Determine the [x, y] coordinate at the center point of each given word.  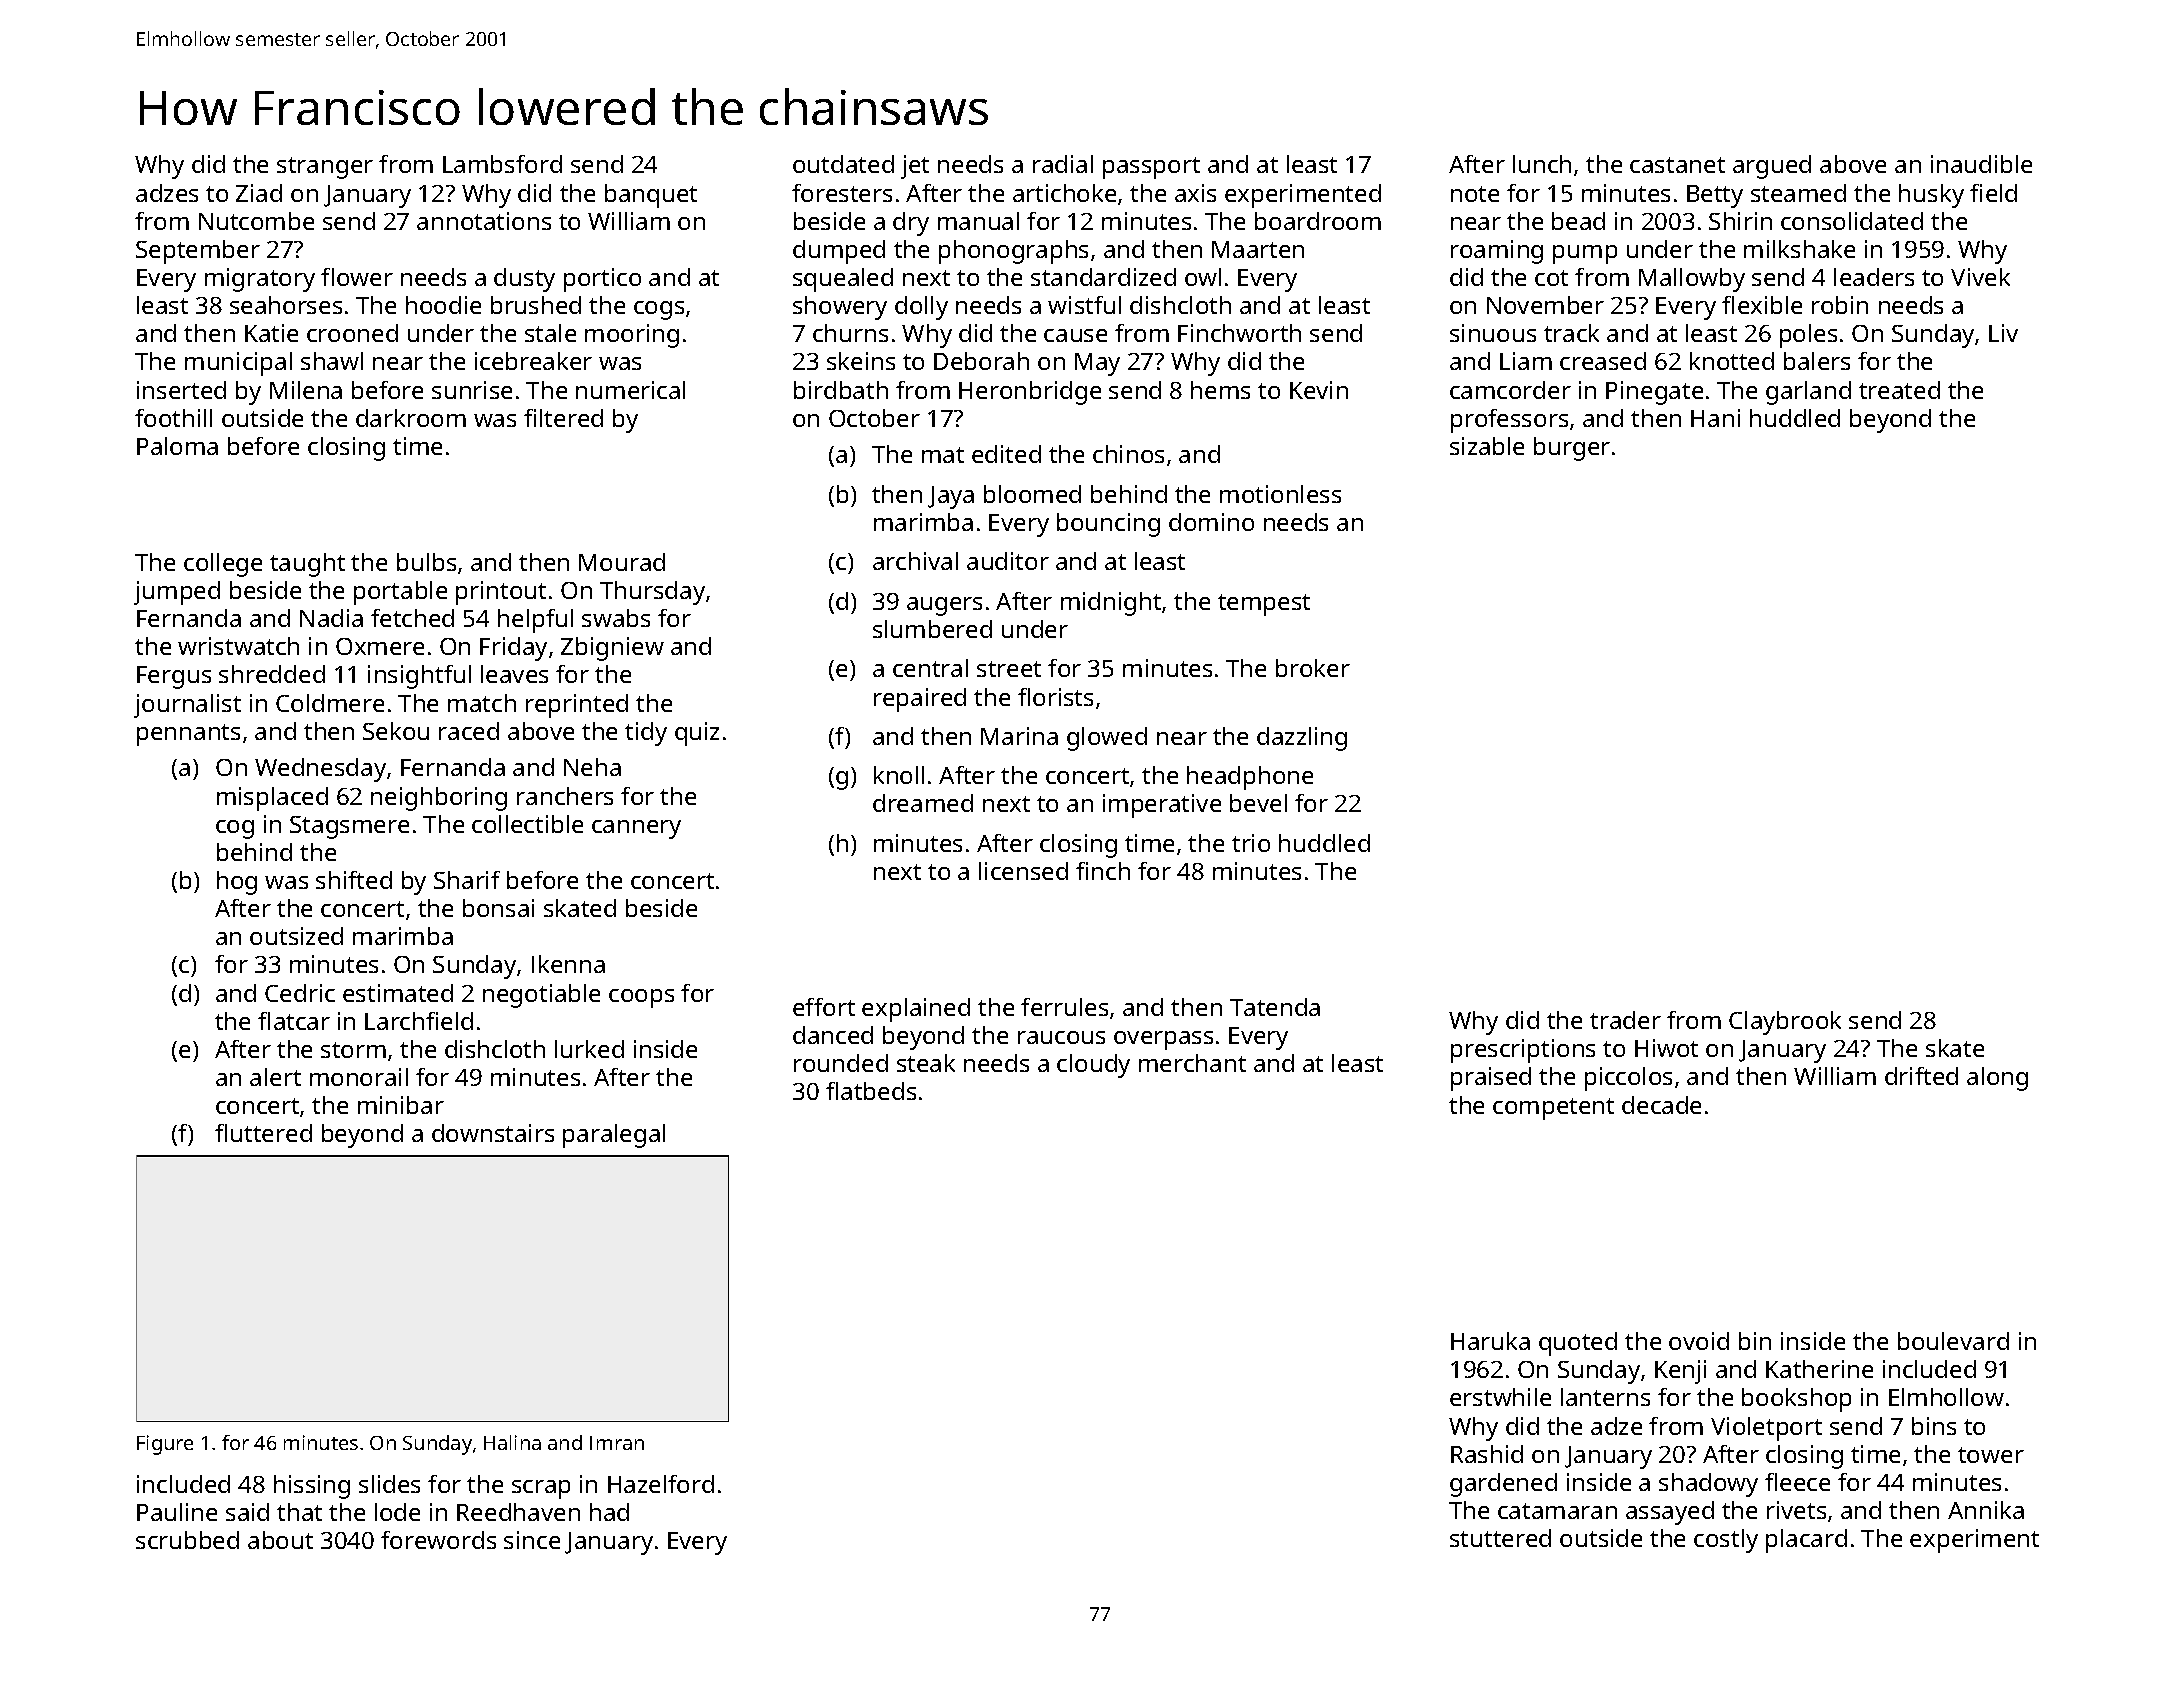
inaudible [1981, 164]
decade [1661, 1105]
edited [1006, 454]
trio [1251, 843]
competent [1553, 1109]
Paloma [177, 446]
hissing [312, 1487]
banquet [651, 196]
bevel [1258, 803]
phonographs [1013, 252]
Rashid [1487, 1454]
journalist [187, 706]
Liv [2003, 333]
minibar [401, 1105]
